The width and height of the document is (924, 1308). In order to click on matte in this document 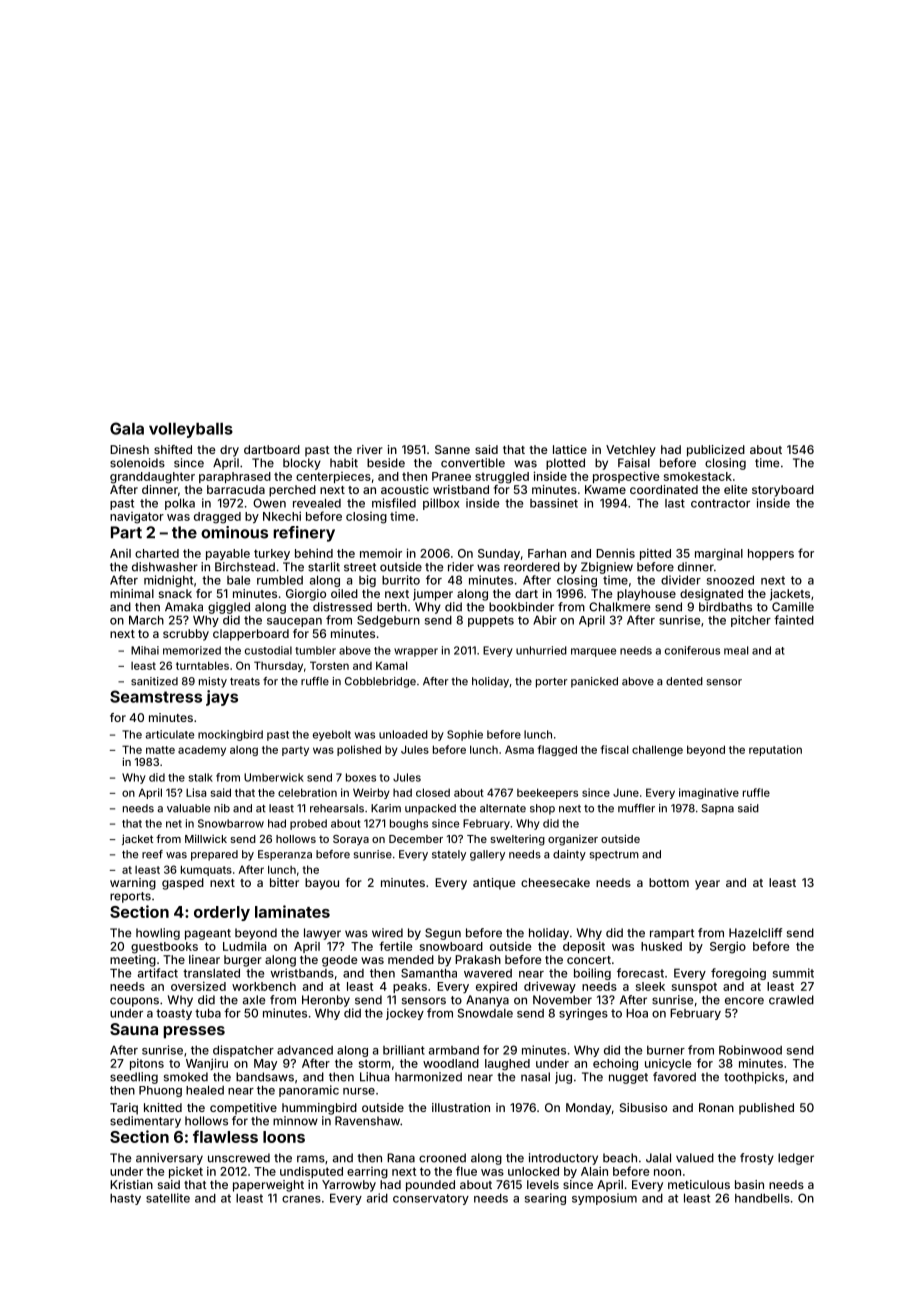, I will do `click(160, 750)`.
